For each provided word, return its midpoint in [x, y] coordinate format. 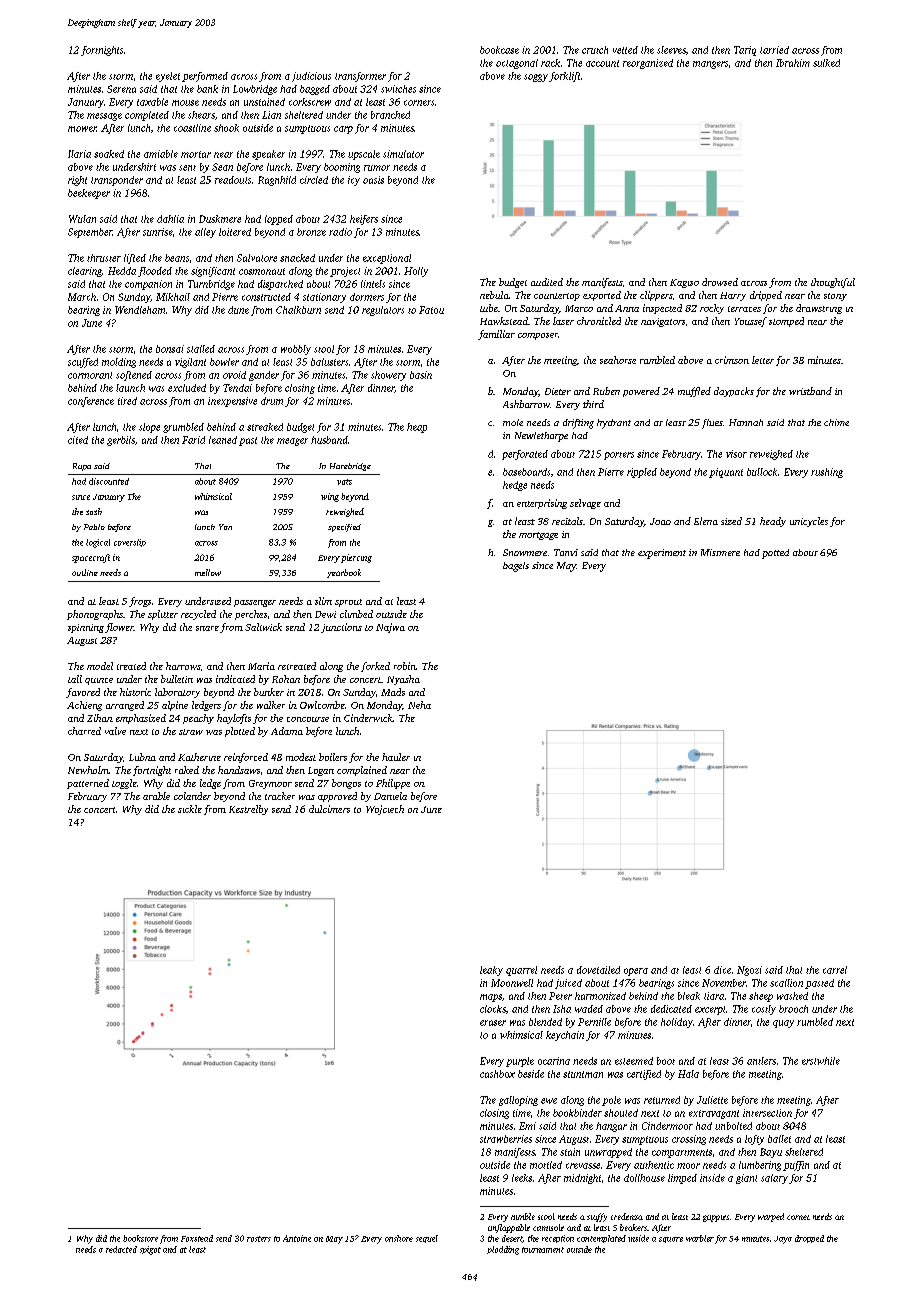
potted [775, 554]
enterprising [542, 504]
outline [85, 572]
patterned [88, 784]
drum [272, 401]
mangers [710, 65]
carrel [835, 970]
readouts [233, 180]
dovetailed [598, 970]
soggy [536, 78]
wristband [810, 391]
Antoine [297, 1238]
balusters [329, 362]
